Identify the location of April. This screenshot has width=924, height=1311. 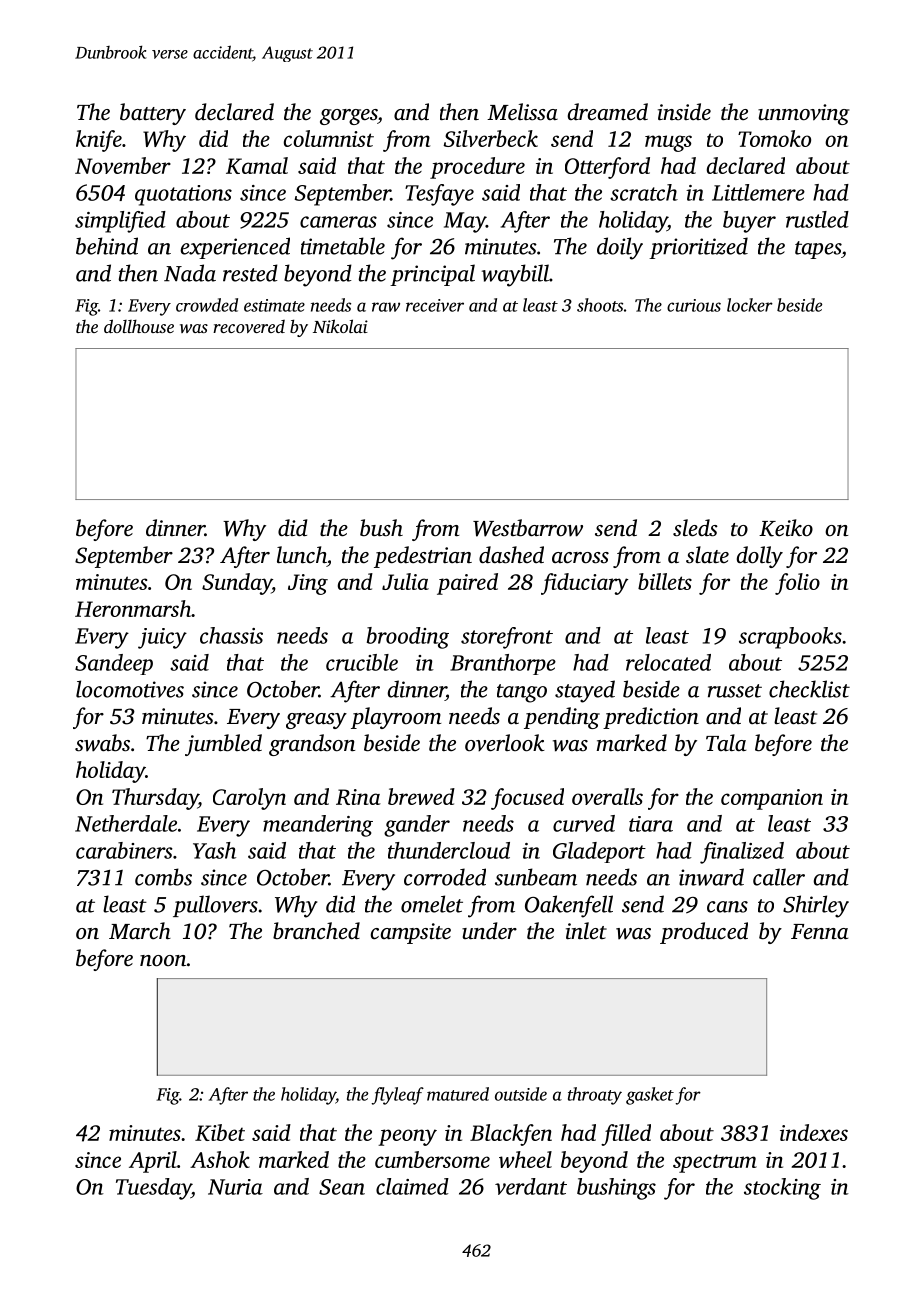
(153, 1162).
